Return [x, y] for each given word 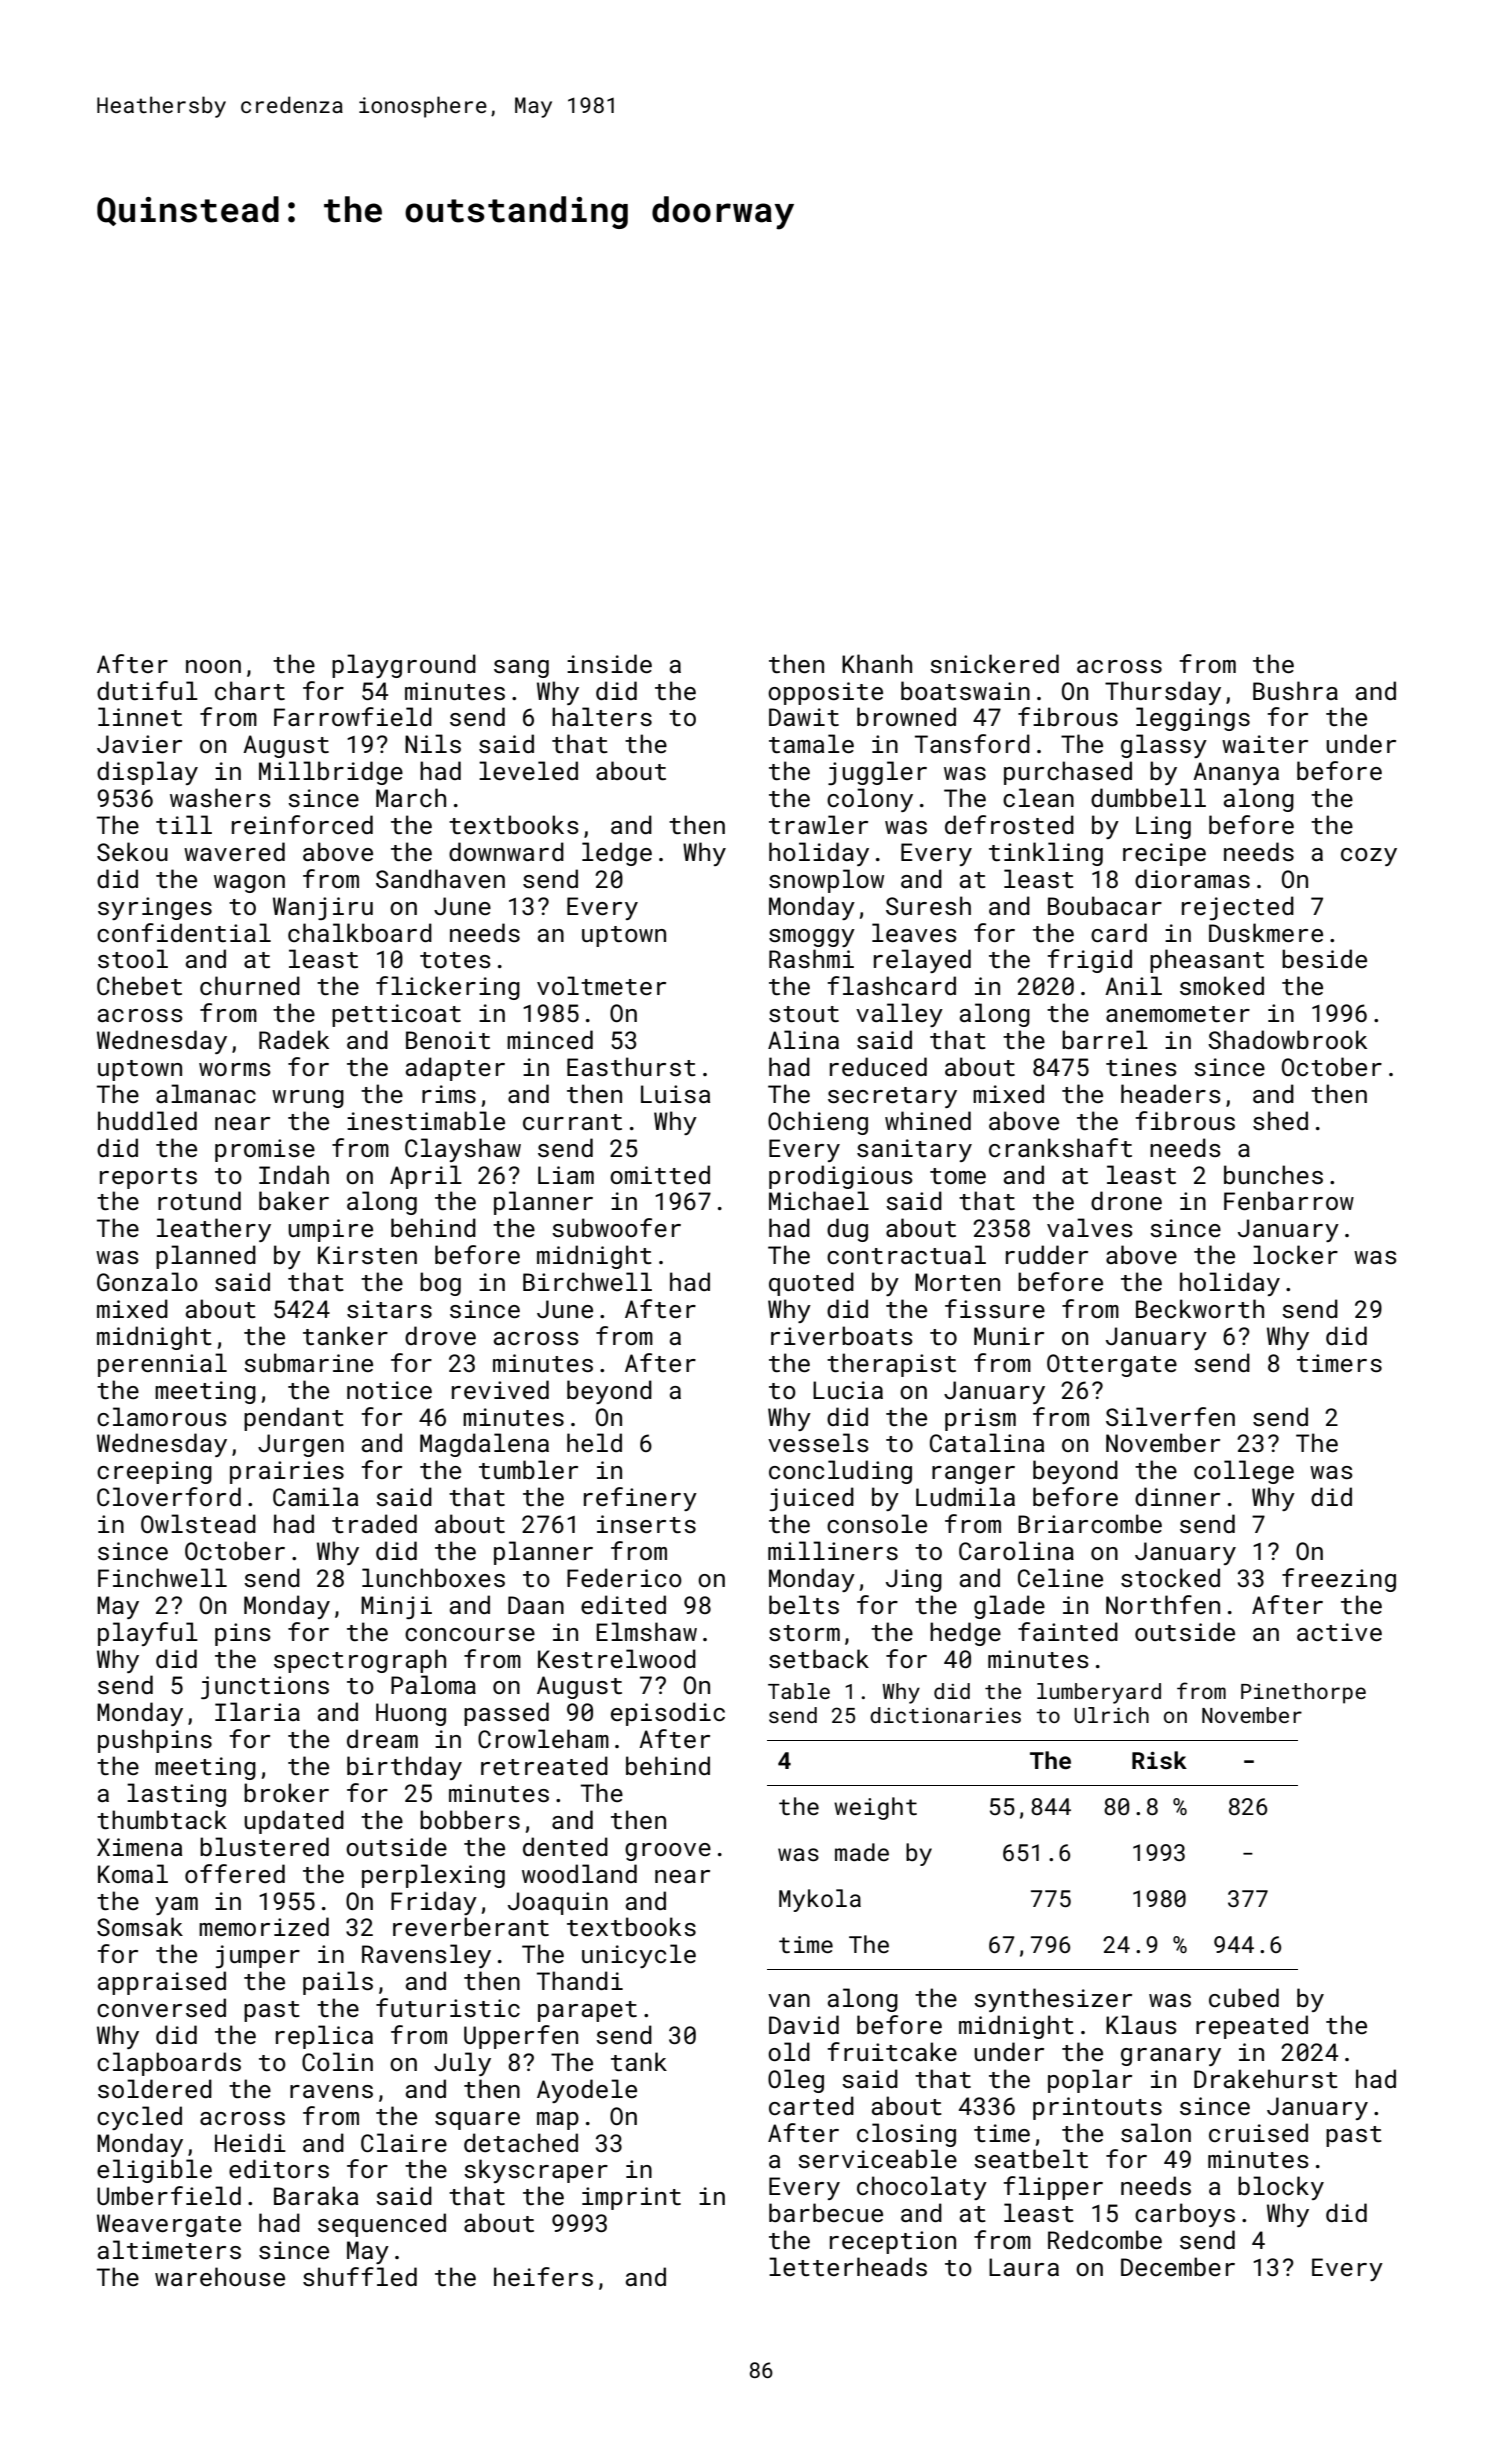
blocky [1281, 2188]
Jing [914, 1580]
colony [870, 800]
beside [1324, 958]
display [147, 773]
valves [1090, 1227]
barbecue [826, 2212]
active [1339, 1632]
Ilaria [257, 1711]
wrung [308, 1099]
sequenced [382, 2225]
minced [550, 1039]
